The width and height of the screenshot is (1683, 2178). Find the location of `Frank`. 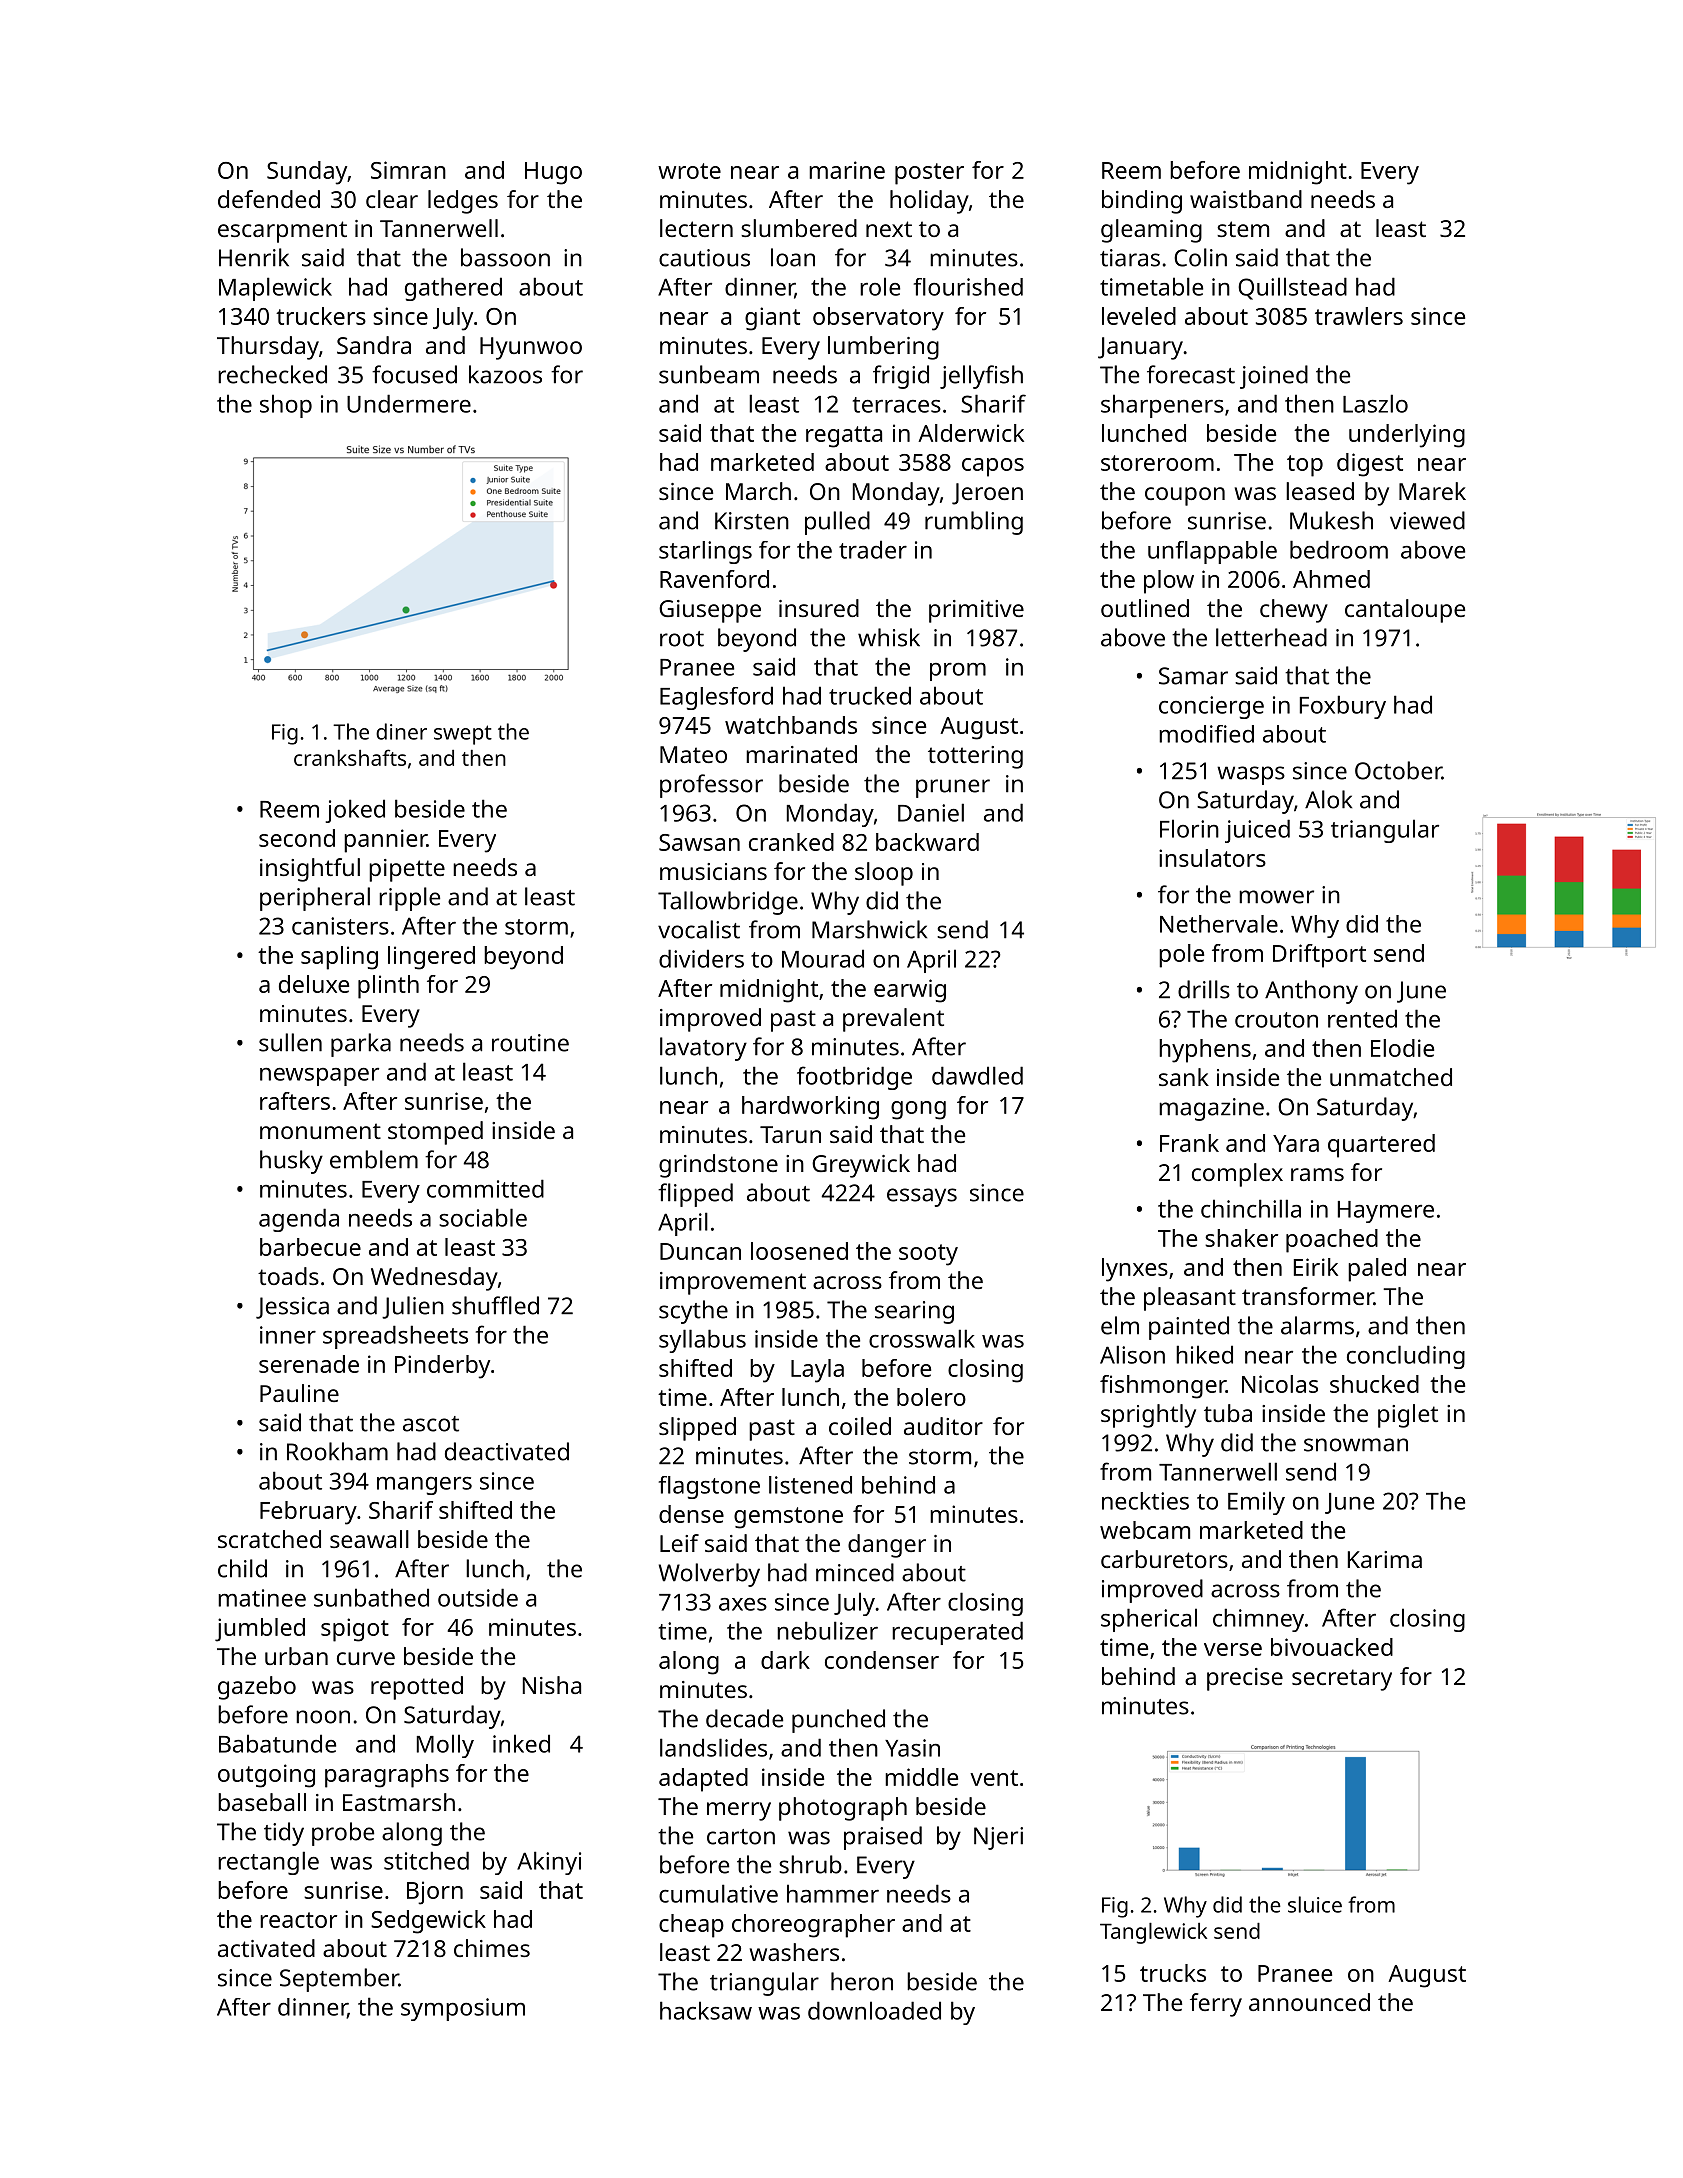

Frank is located at coordinates (1189, 1143).
